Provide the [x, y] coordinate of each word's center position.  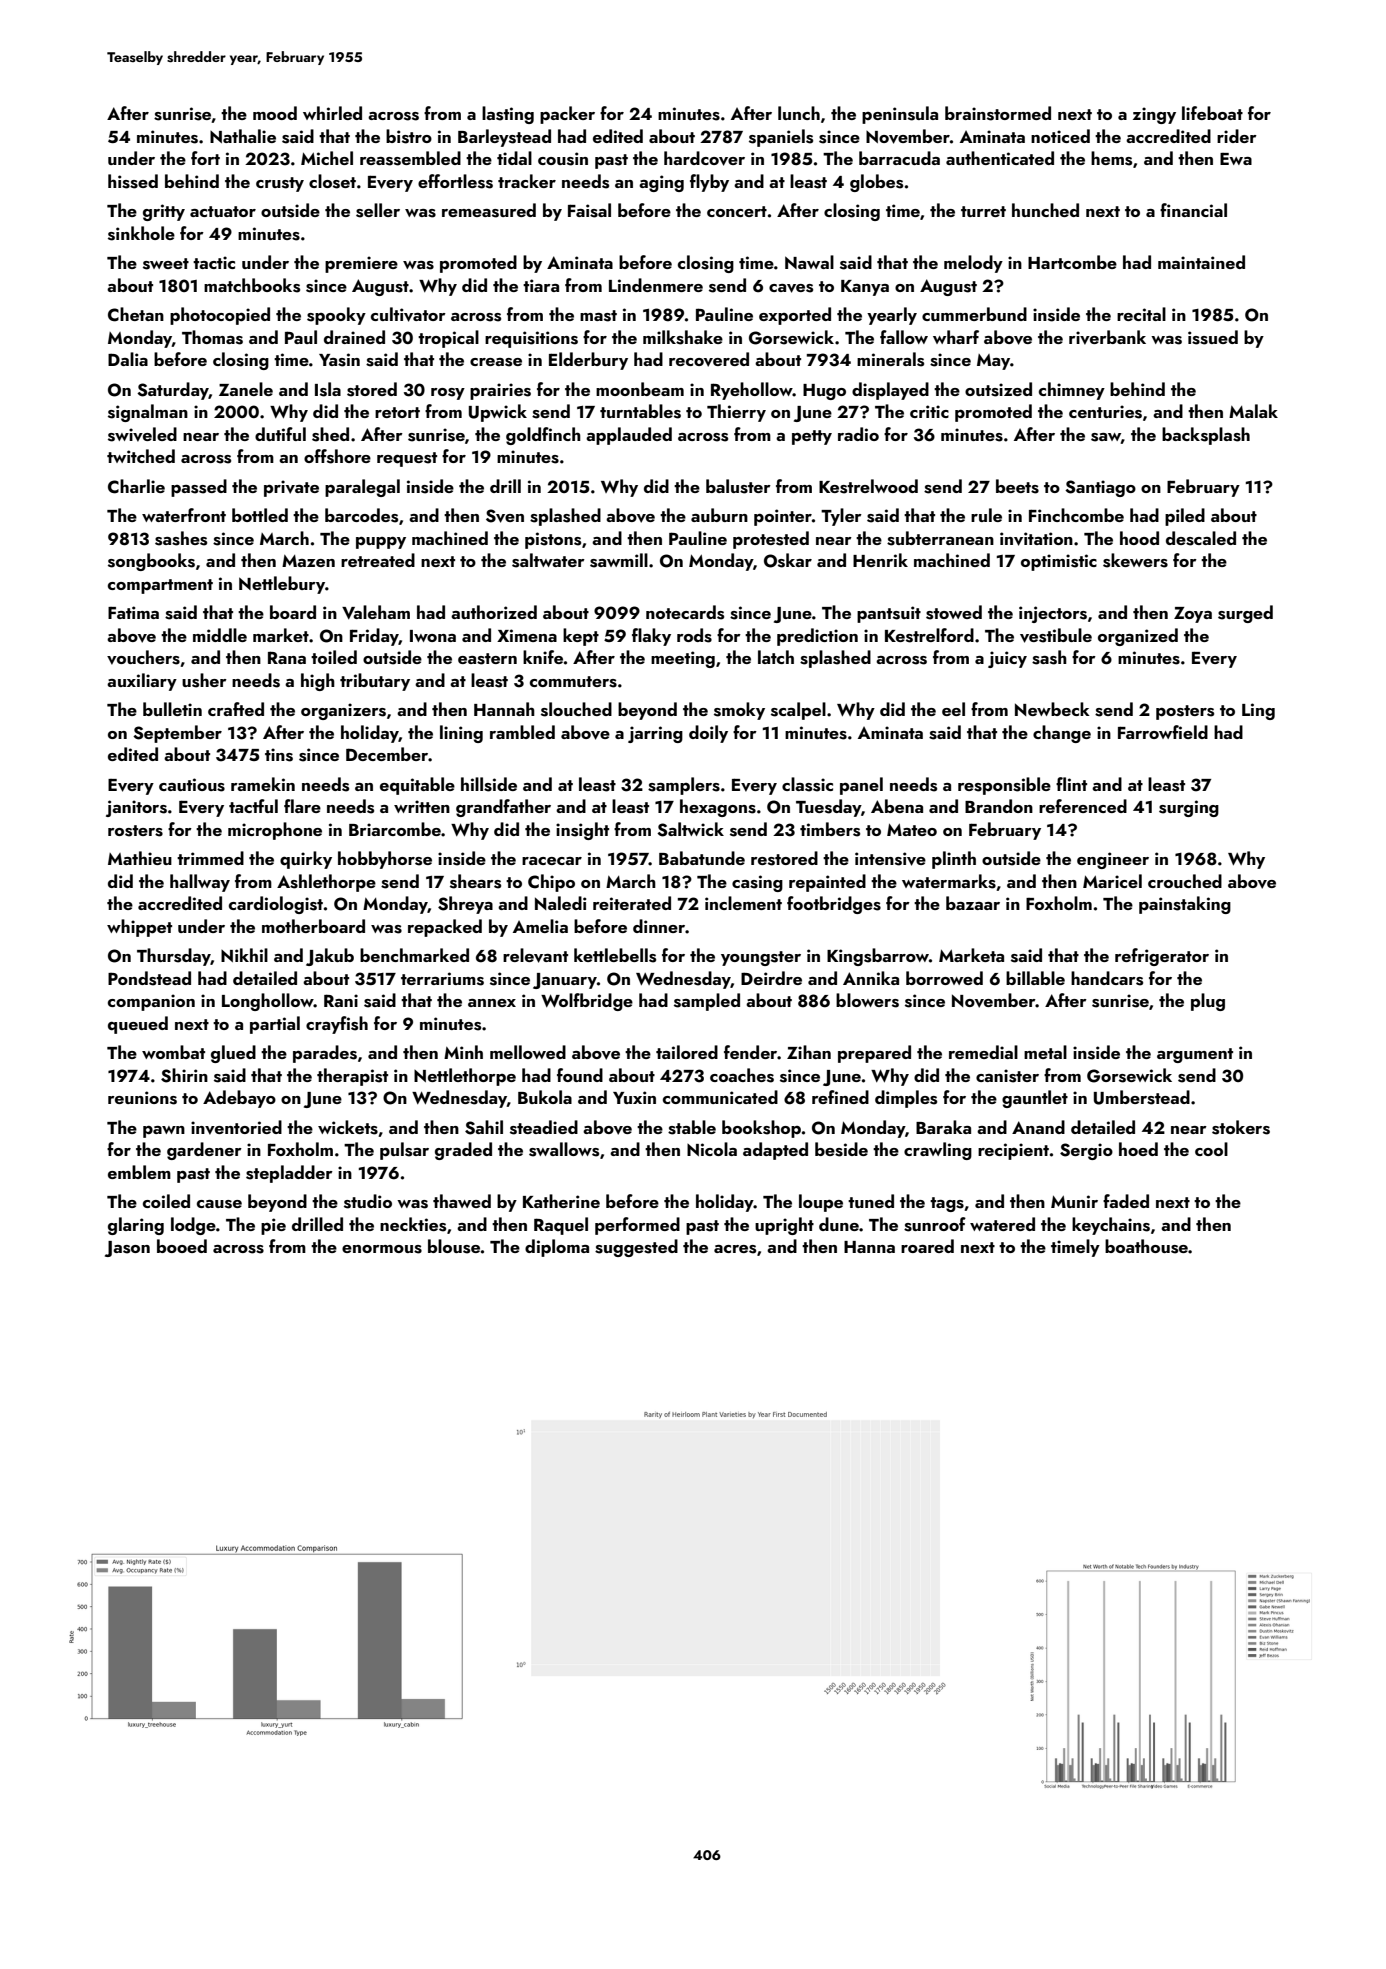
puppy [381, 543]
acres [735, 1249]
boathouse [1146, 1246]
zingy [1154, 115]
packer [567, 115]
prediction [817, 637]
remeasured [489, 210]
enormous [382, 1249]
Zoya [1193, 615]
